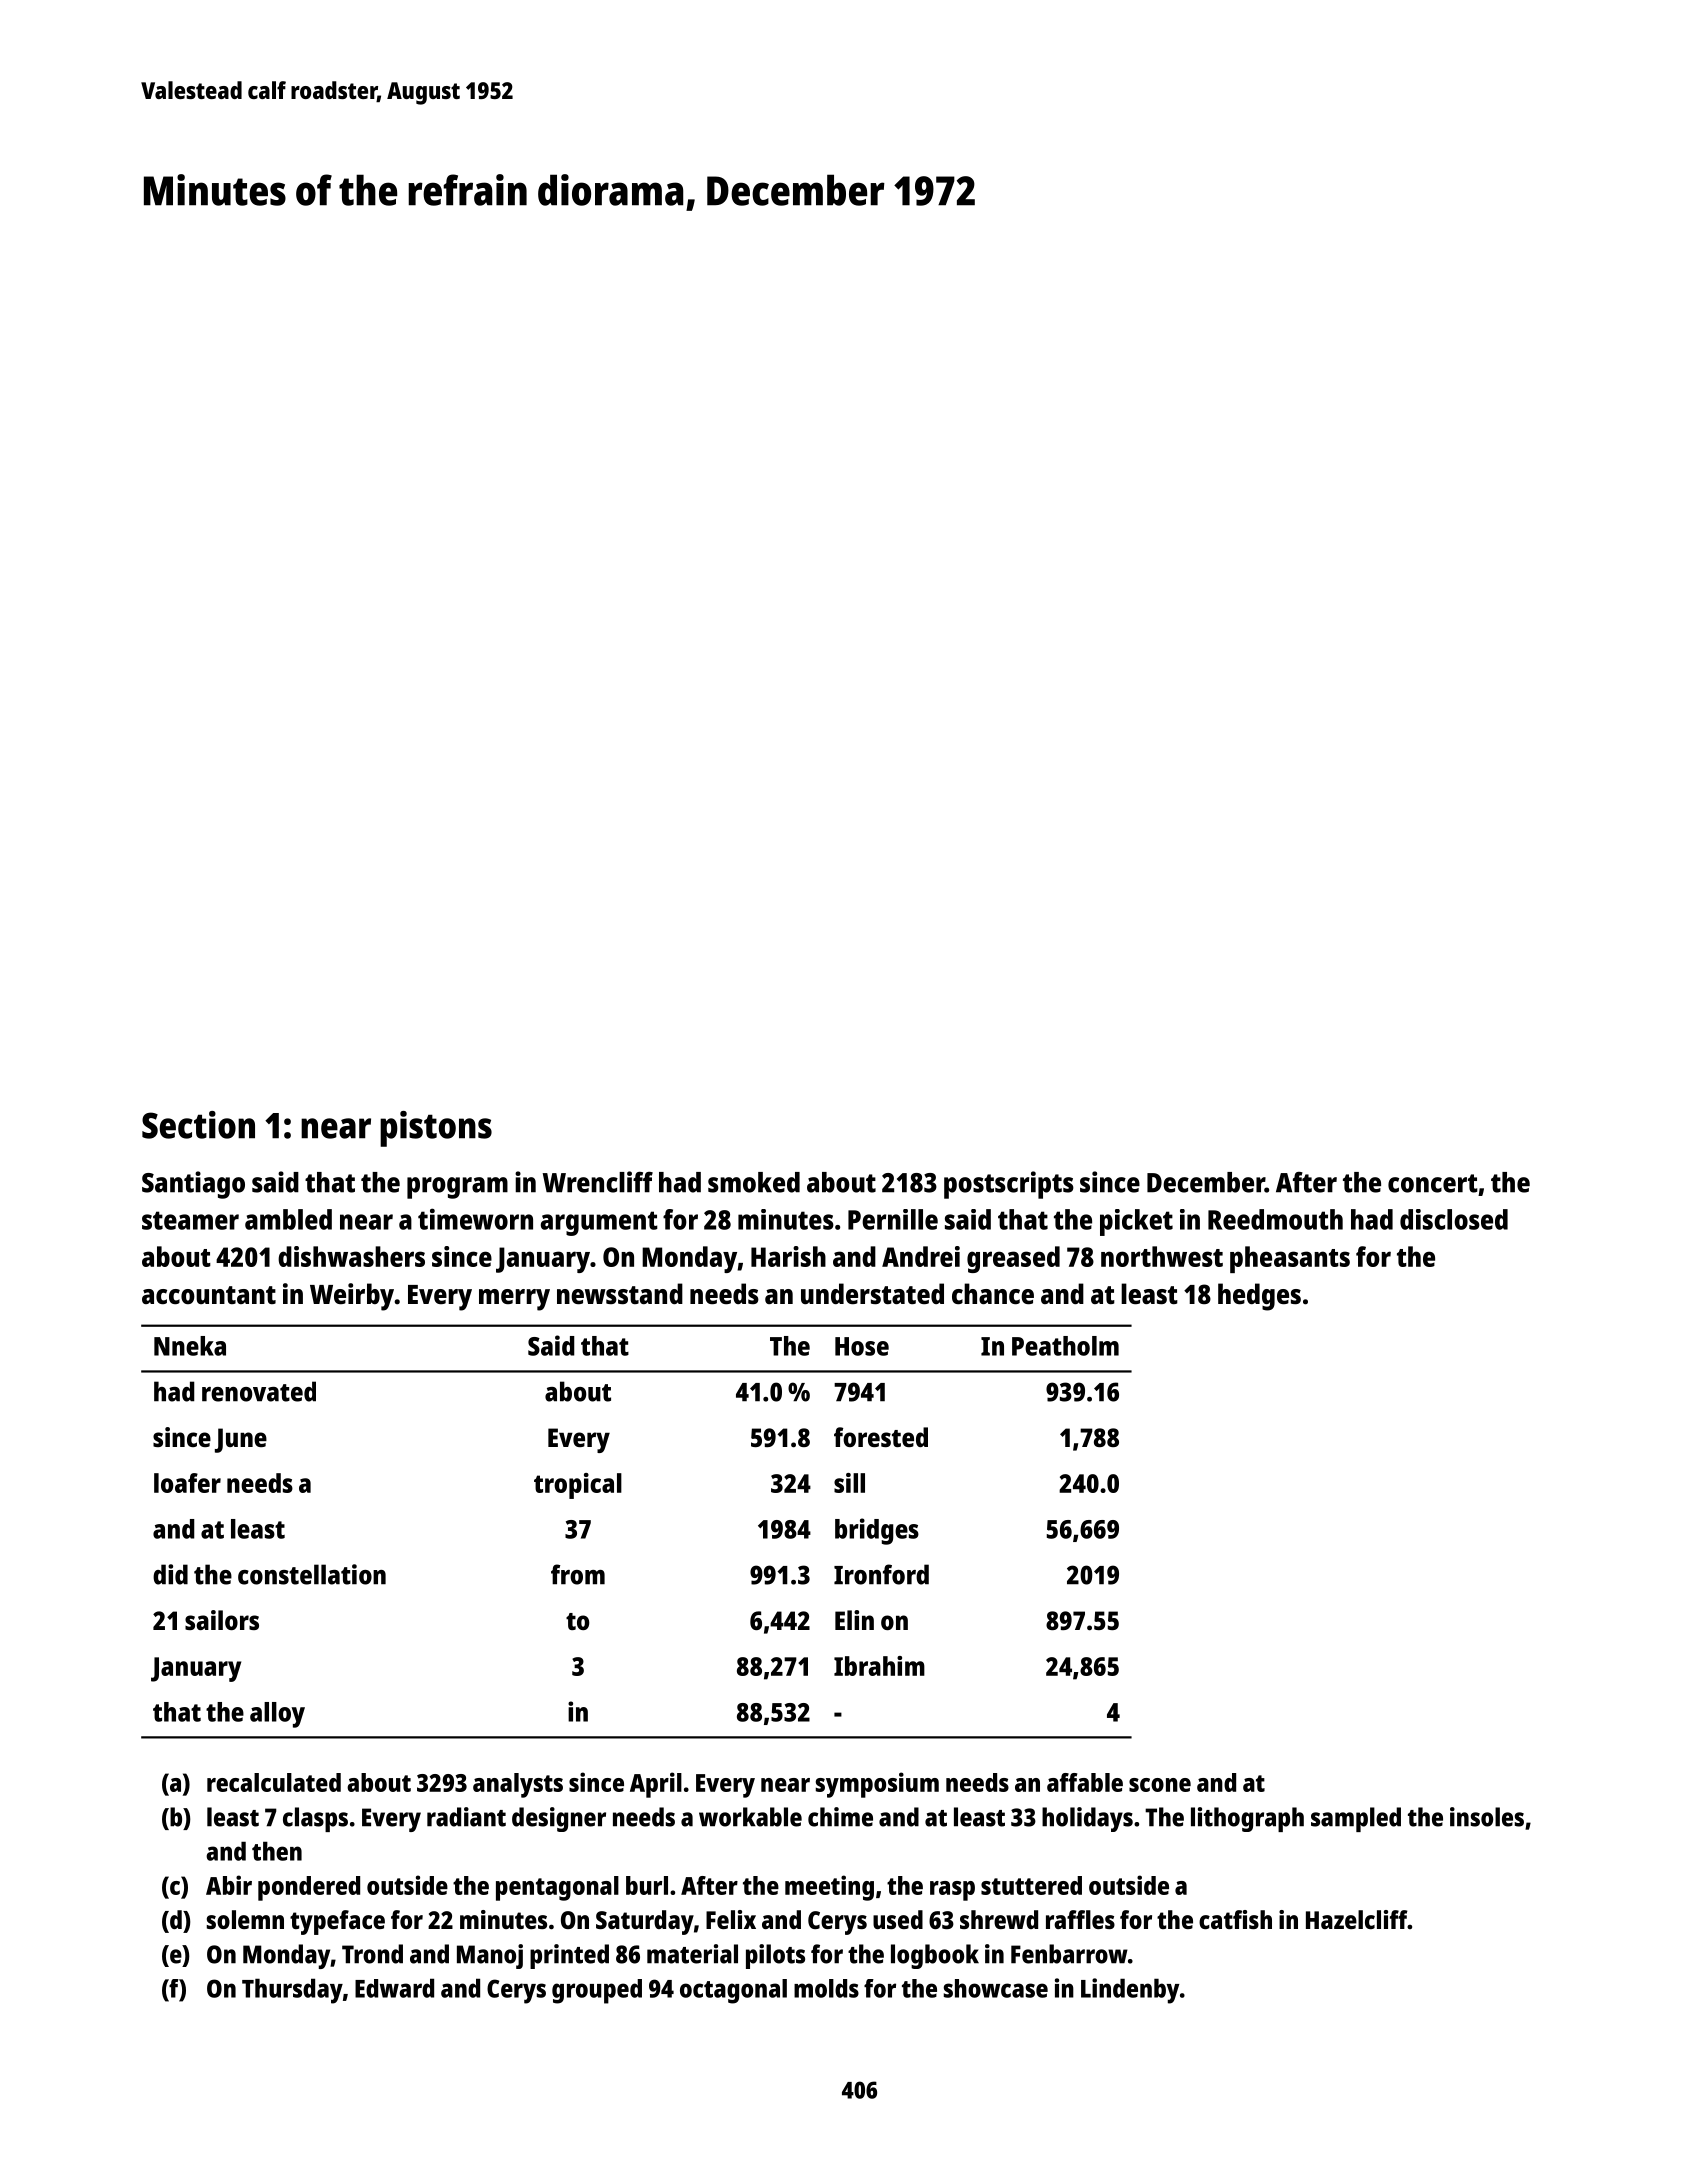  What do you see at coordinates (1433, 1183) in the image?
I see `concert` at bounding box center [1433, 1183].
